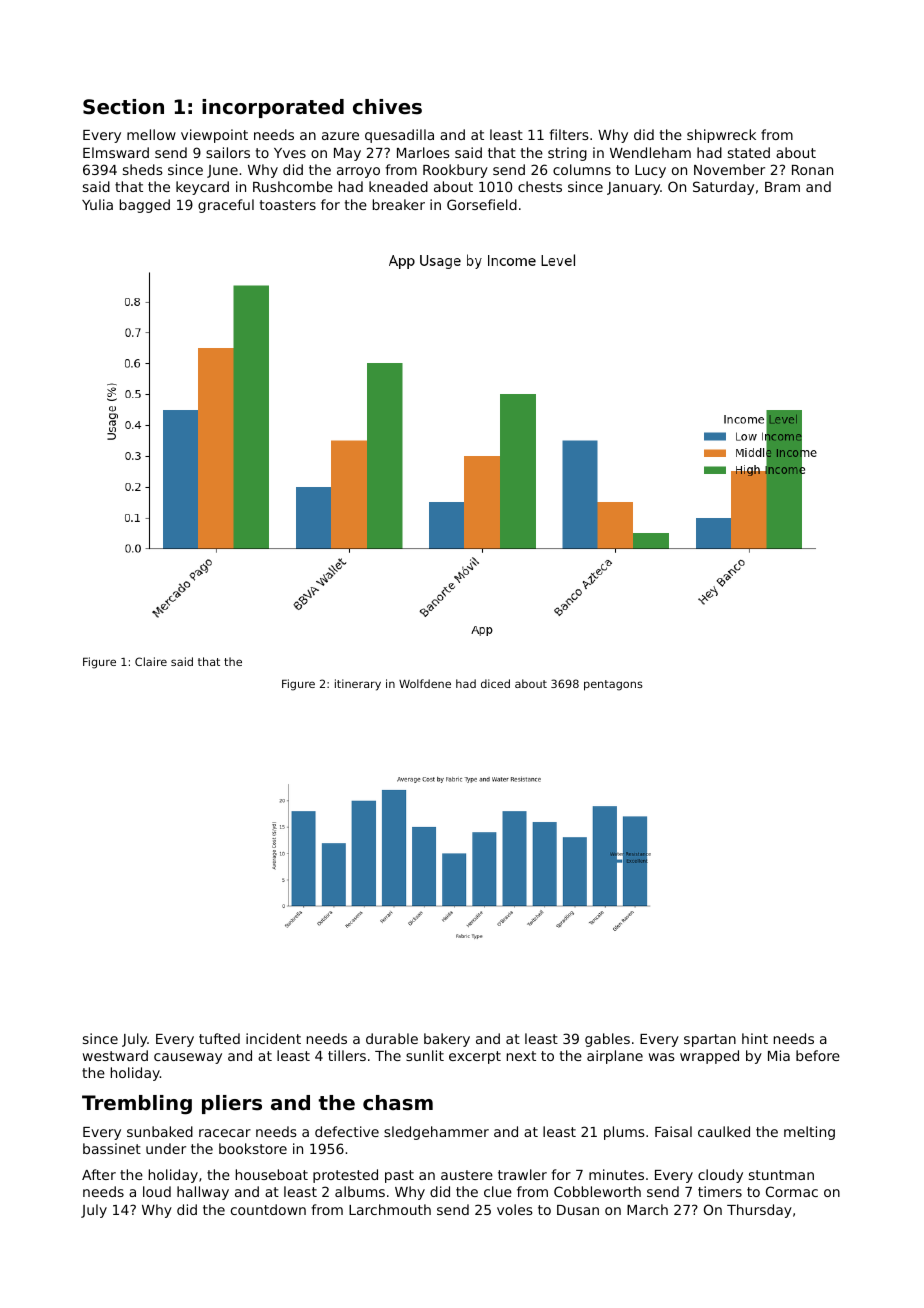  What do you see at coordinates (721, 136) in the screenshot?
I see `shipwreck` at bounding box center [721, 136].
